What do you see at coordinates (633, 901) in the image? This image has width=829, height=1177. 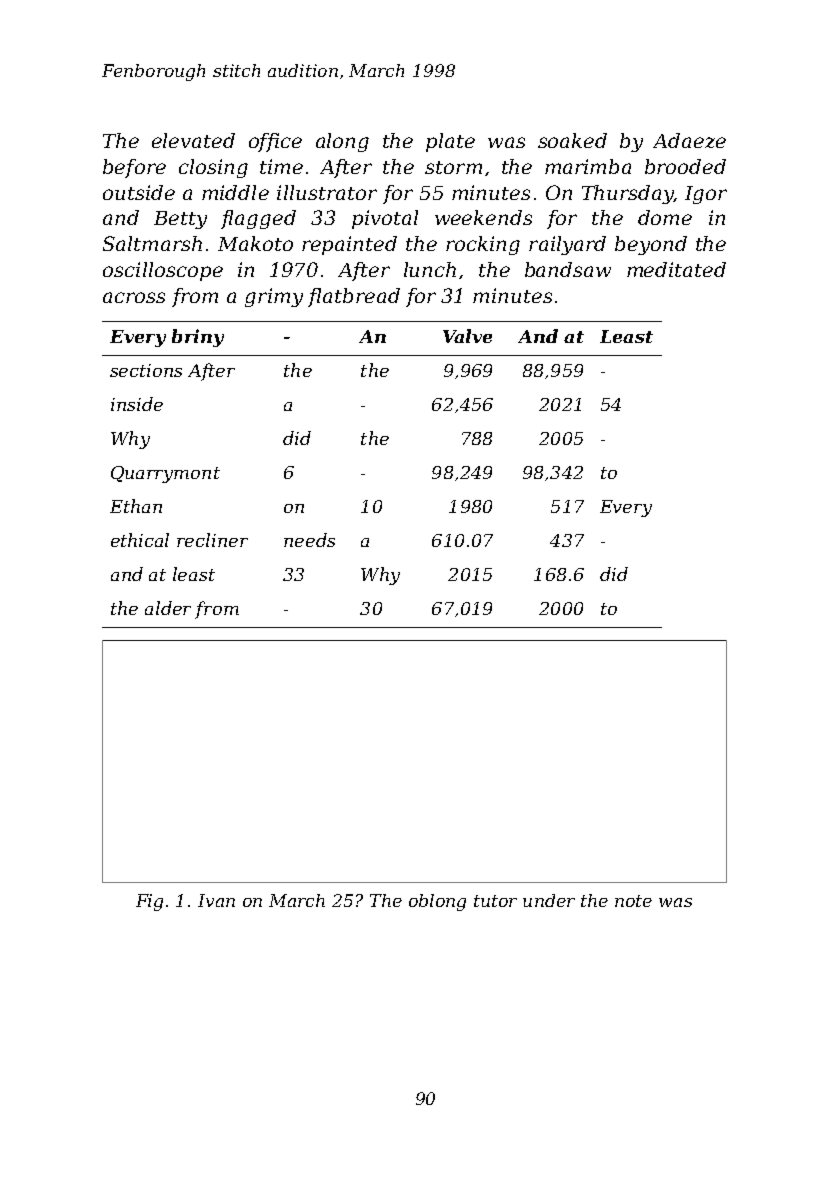 I see `note` at bounding box center [633, 901].
